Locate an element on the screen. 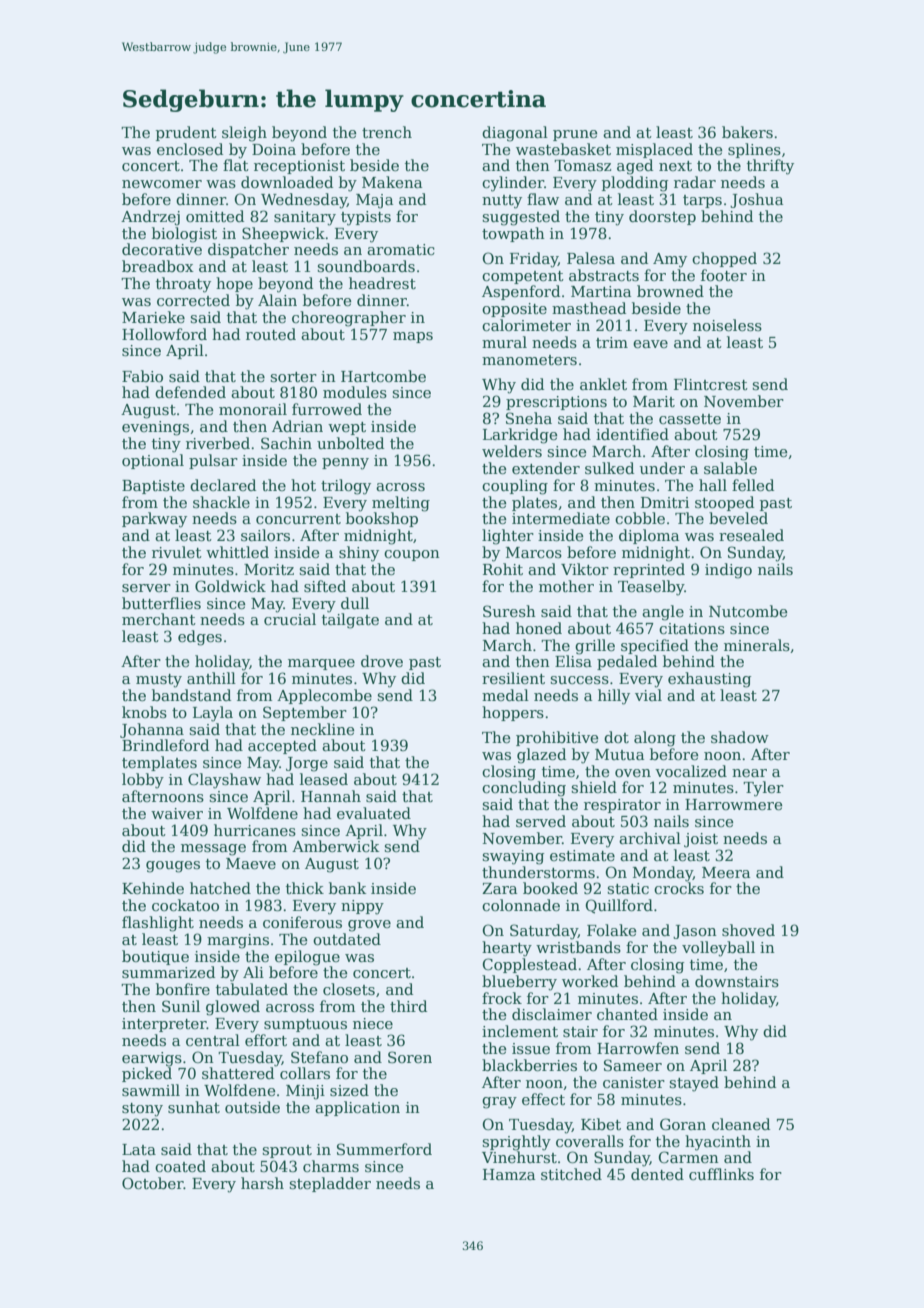  stepladder is located at coordinates (330, 1184).
